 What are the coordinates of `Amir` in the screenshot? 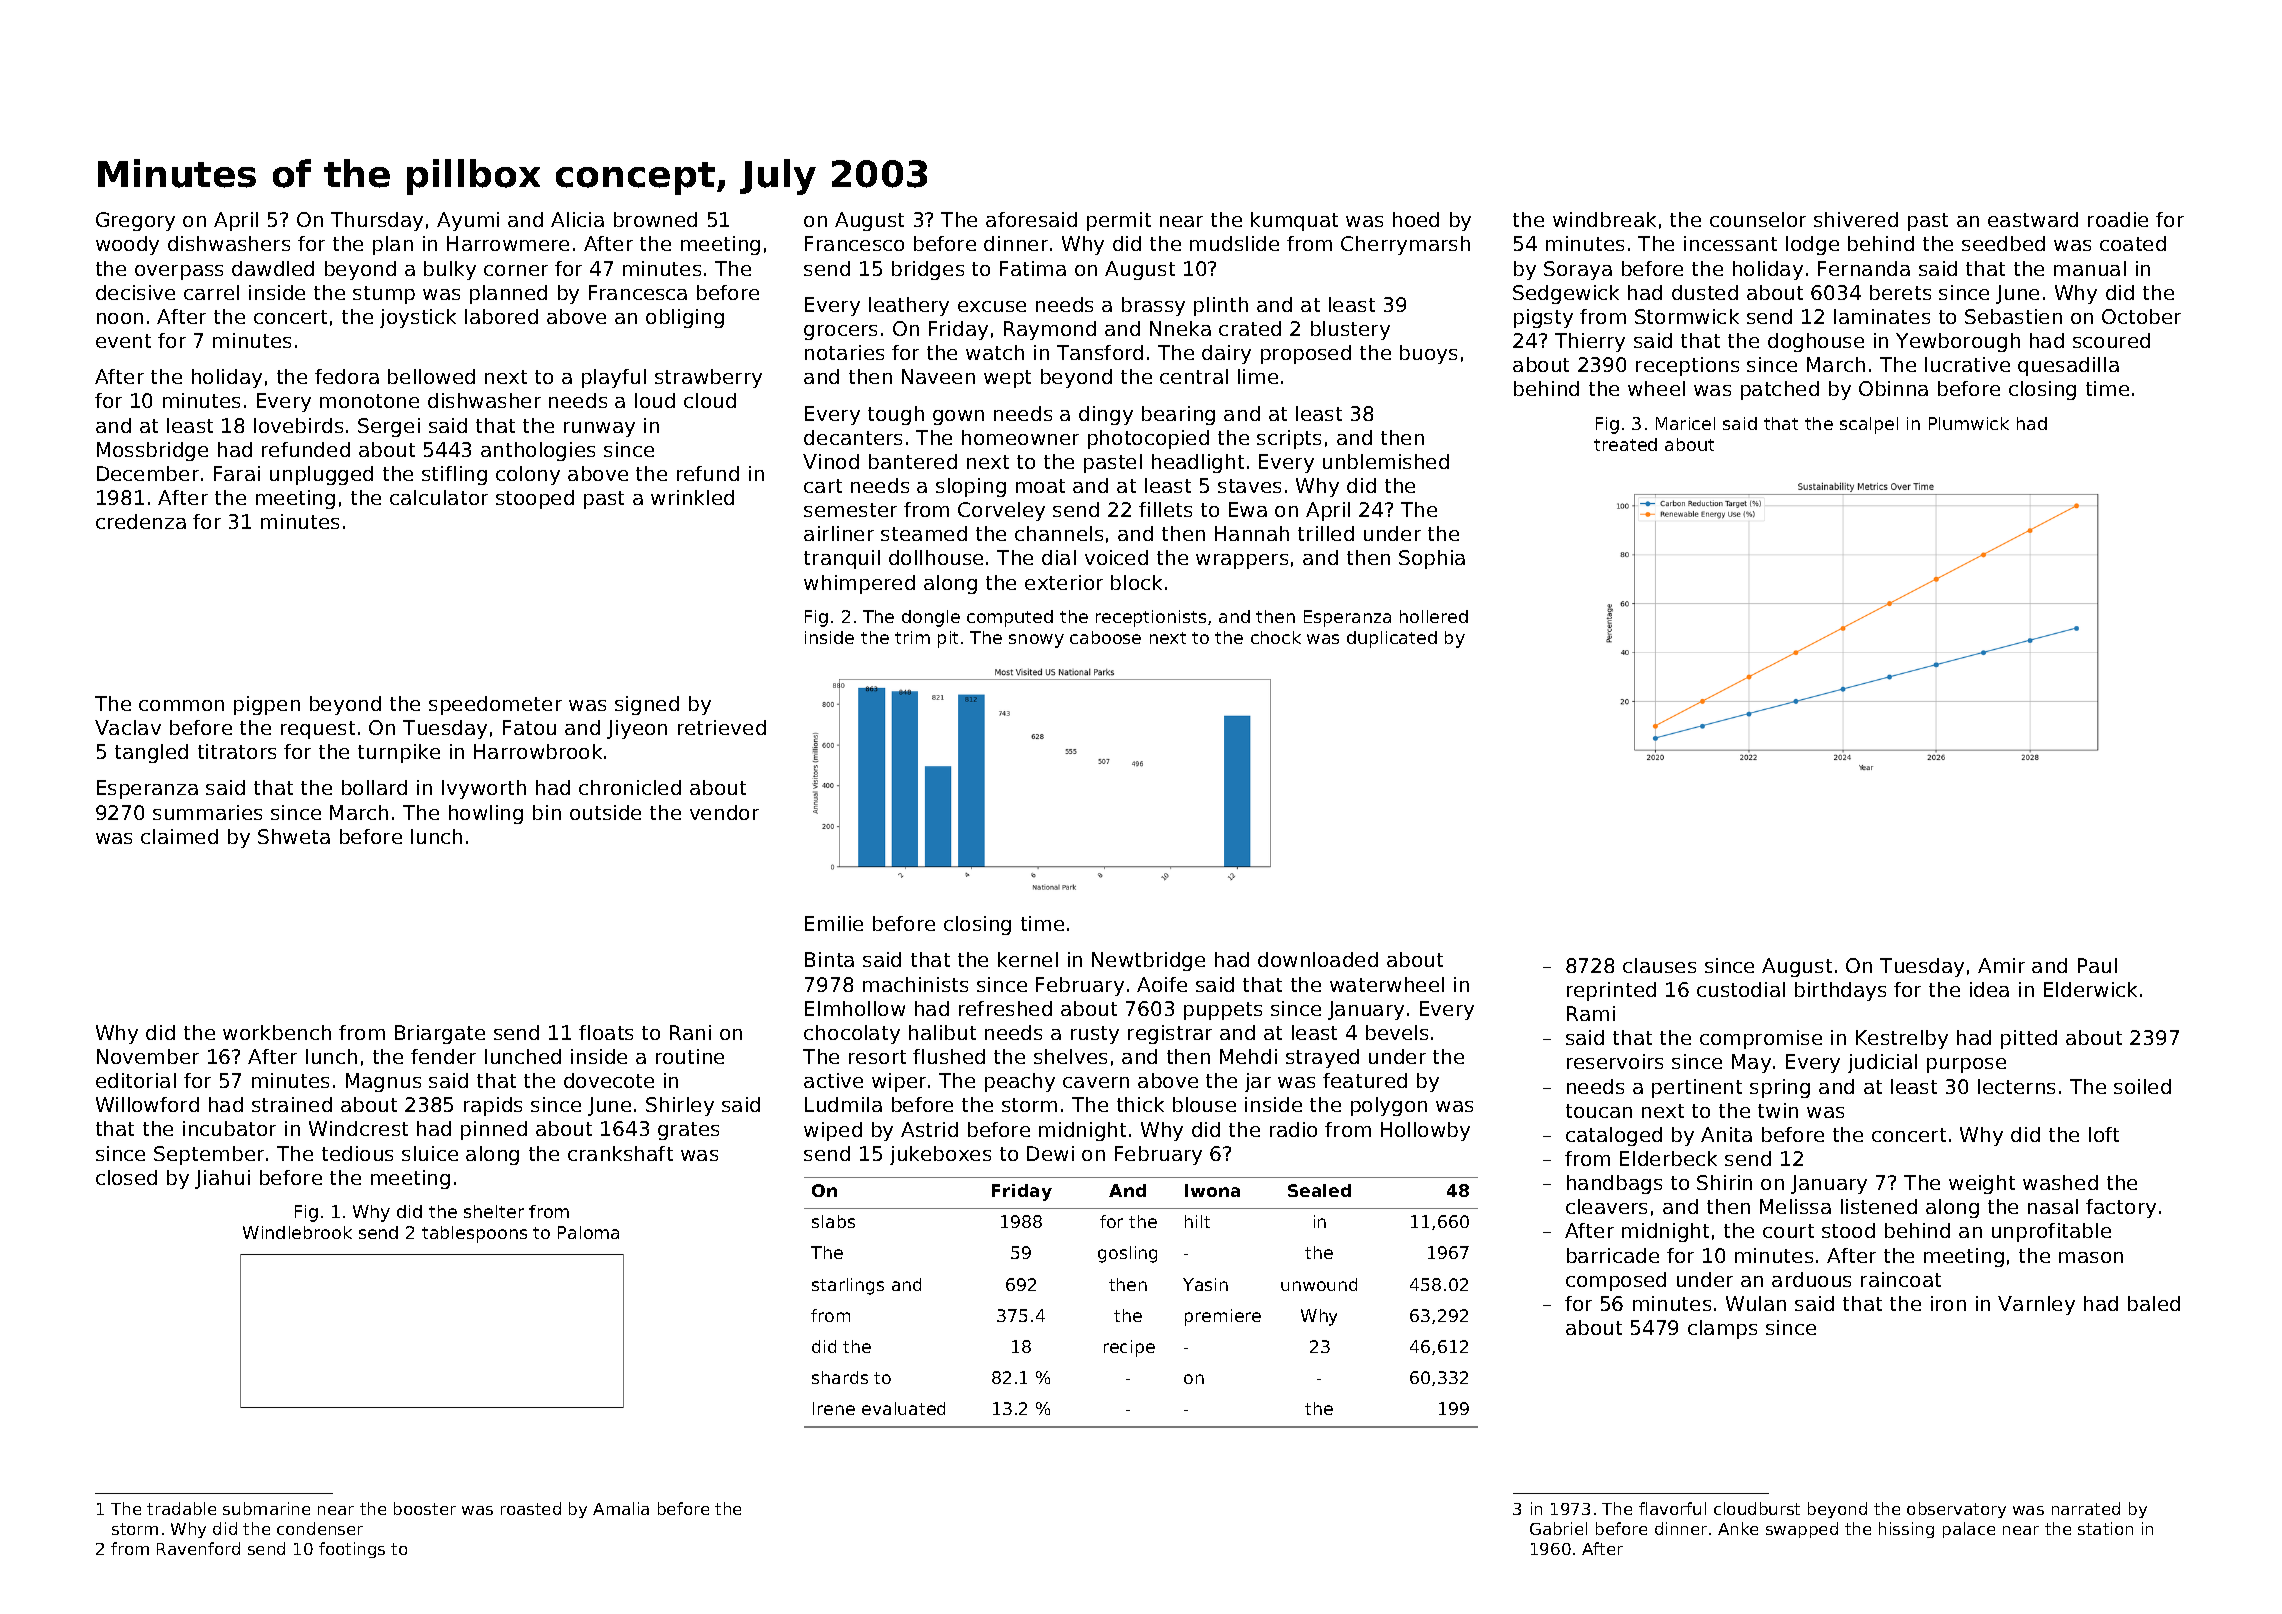 It's located at (2001, 965).
